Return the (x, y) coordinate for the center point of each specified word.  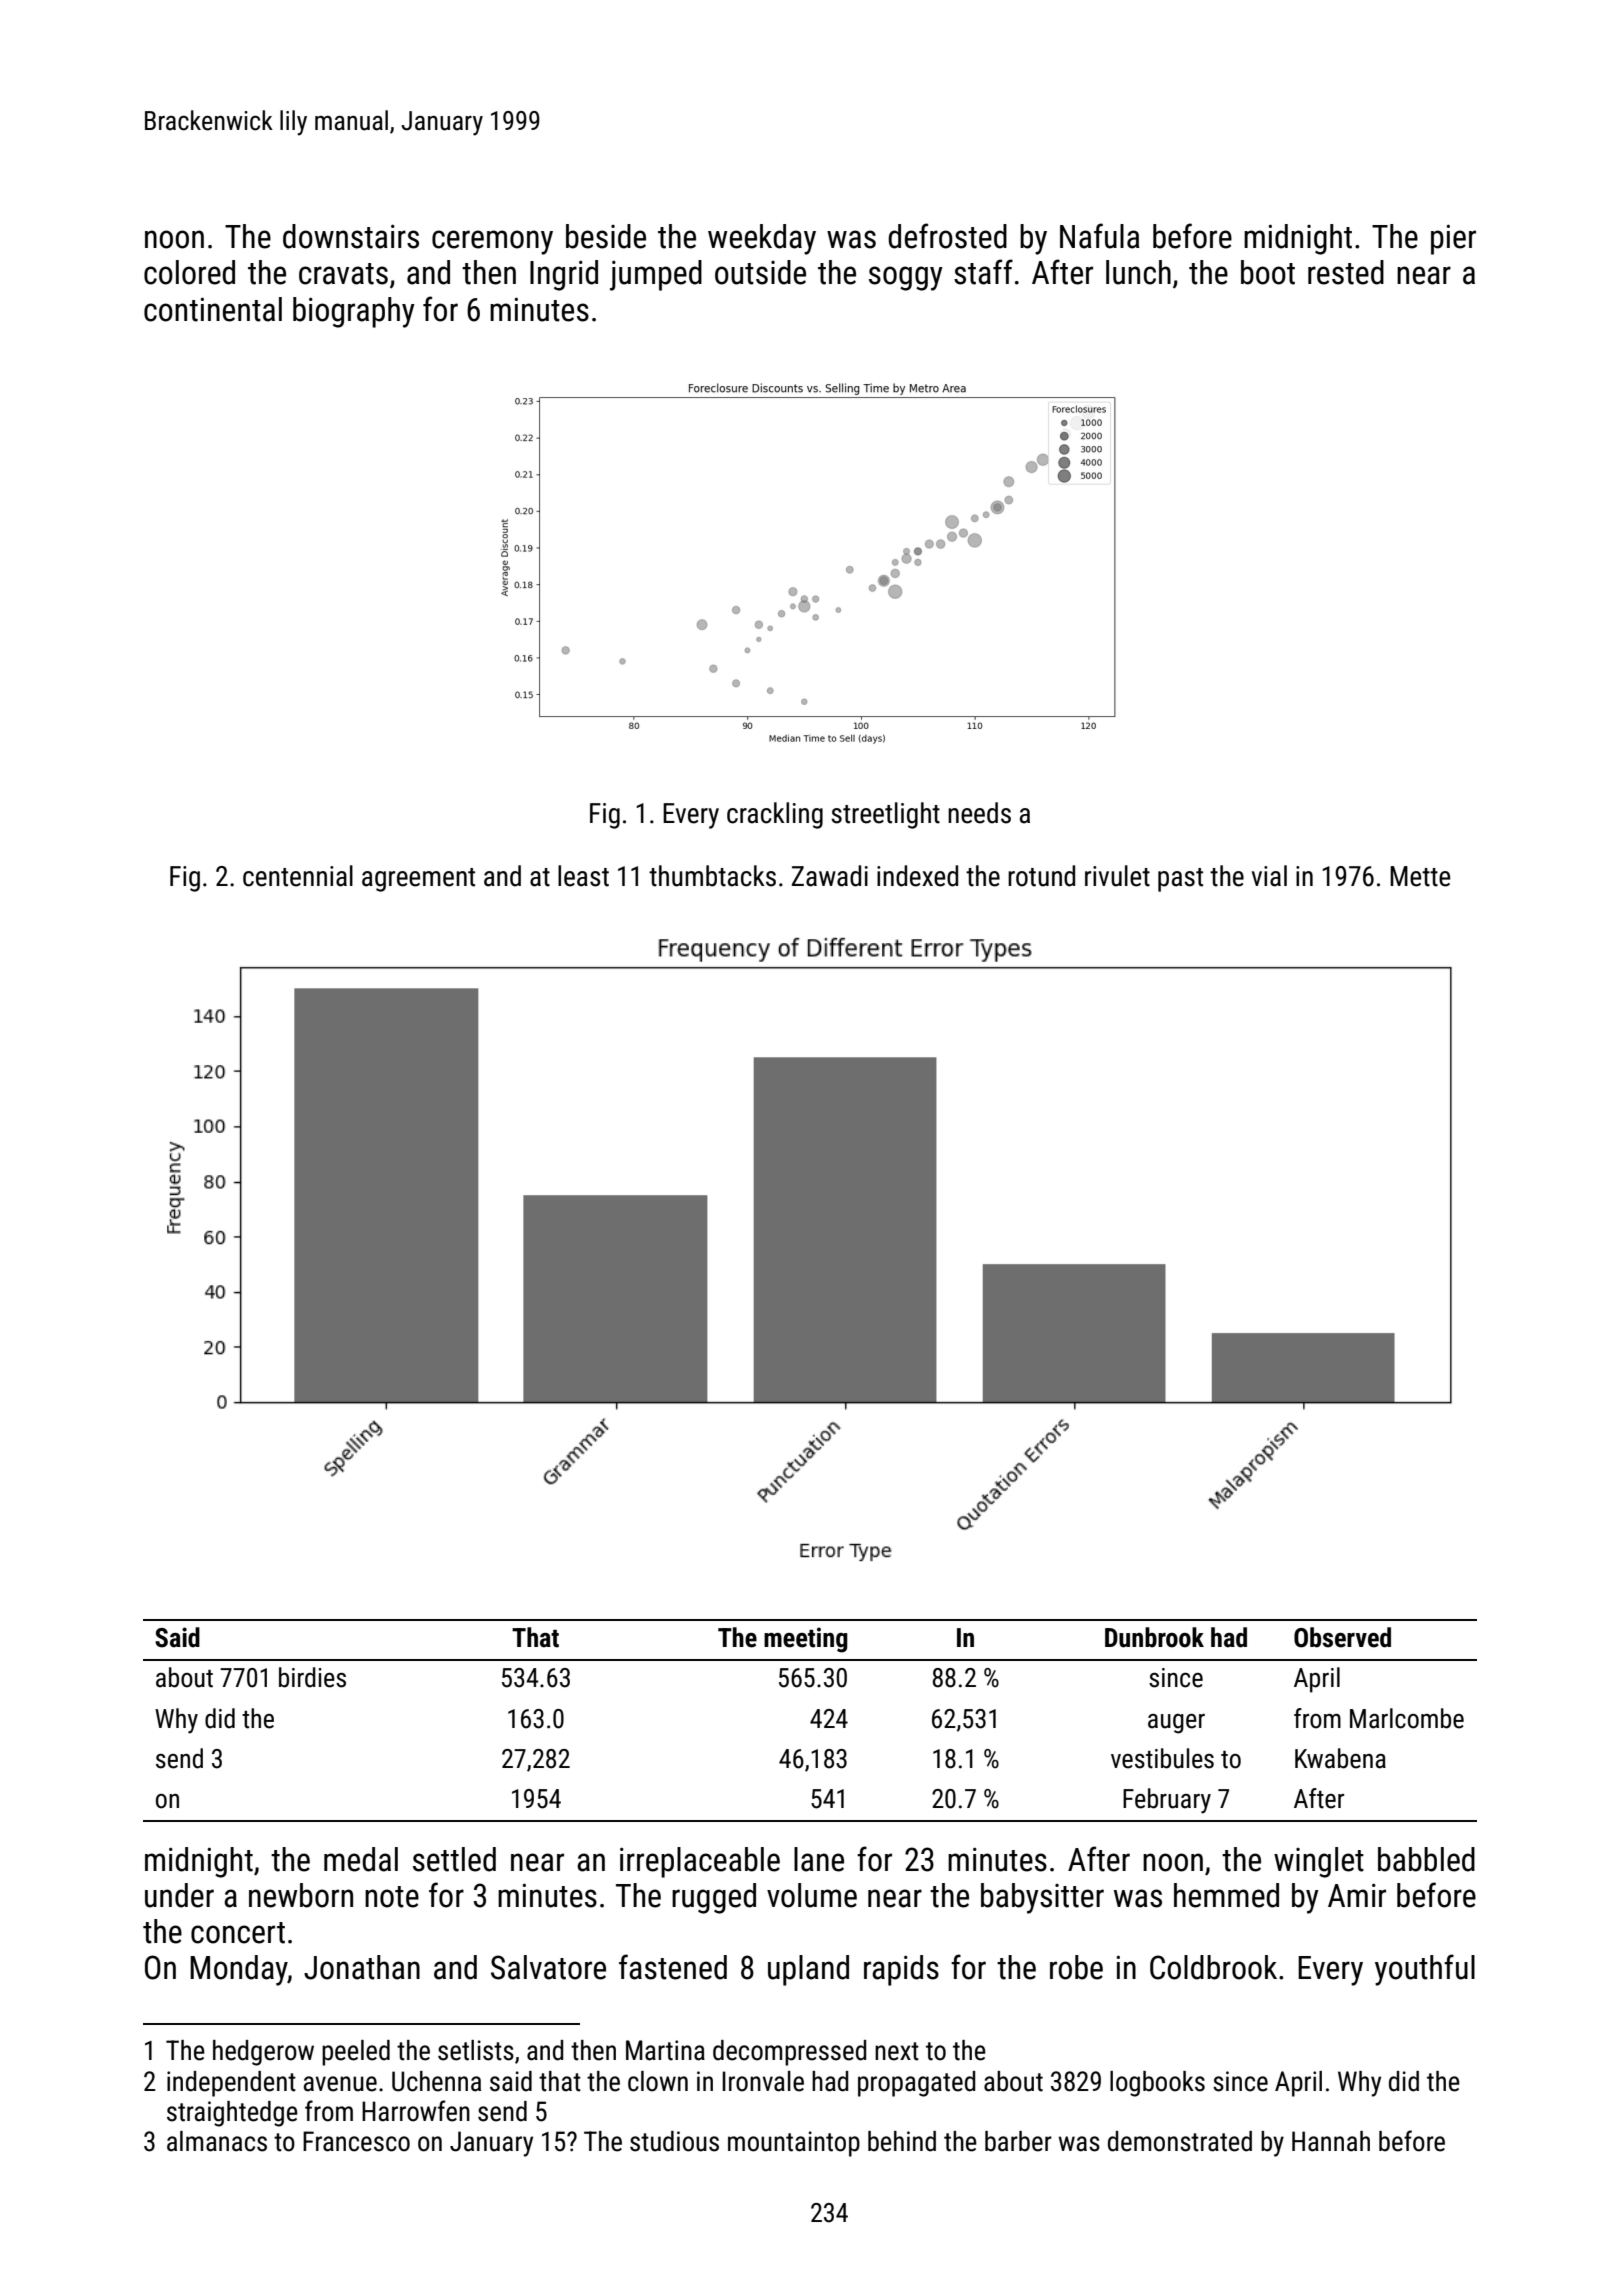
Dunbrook (1154, 1637)
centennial (298, 876)
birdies (312, 1677)
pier (1453, 239)
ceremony (492, 242)
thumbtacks (712, 876)
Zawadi (830, 876)
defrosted (947, 236)
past (1180, 880)
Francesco (356, 2141)
